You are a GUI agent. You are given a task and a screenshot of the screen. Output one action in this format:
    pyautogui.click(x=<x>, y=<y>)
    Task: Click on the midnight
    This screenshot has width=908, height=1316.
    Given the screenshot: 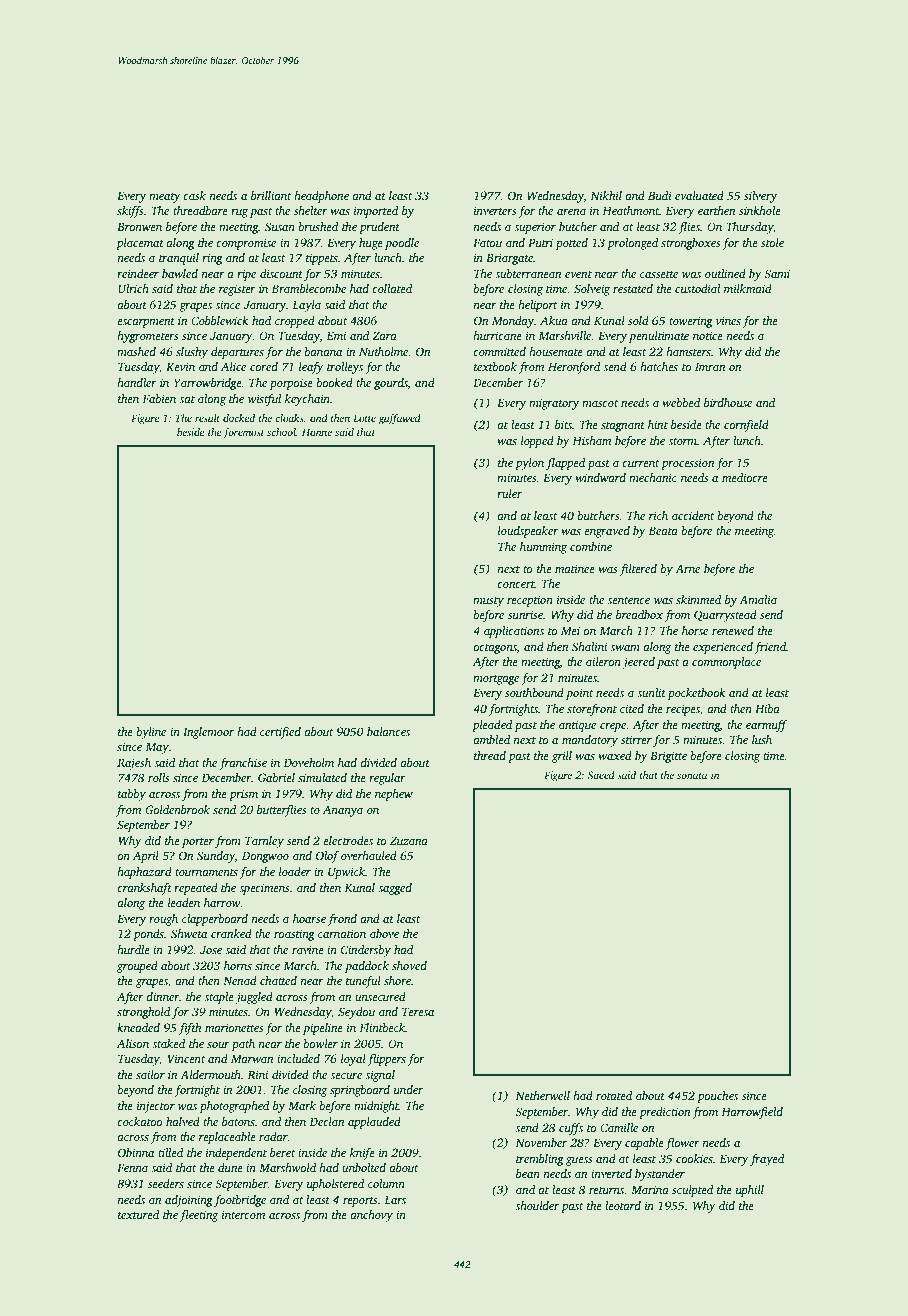 What is the action you would take?
    pyautogui.click(x=376, y=1107)
